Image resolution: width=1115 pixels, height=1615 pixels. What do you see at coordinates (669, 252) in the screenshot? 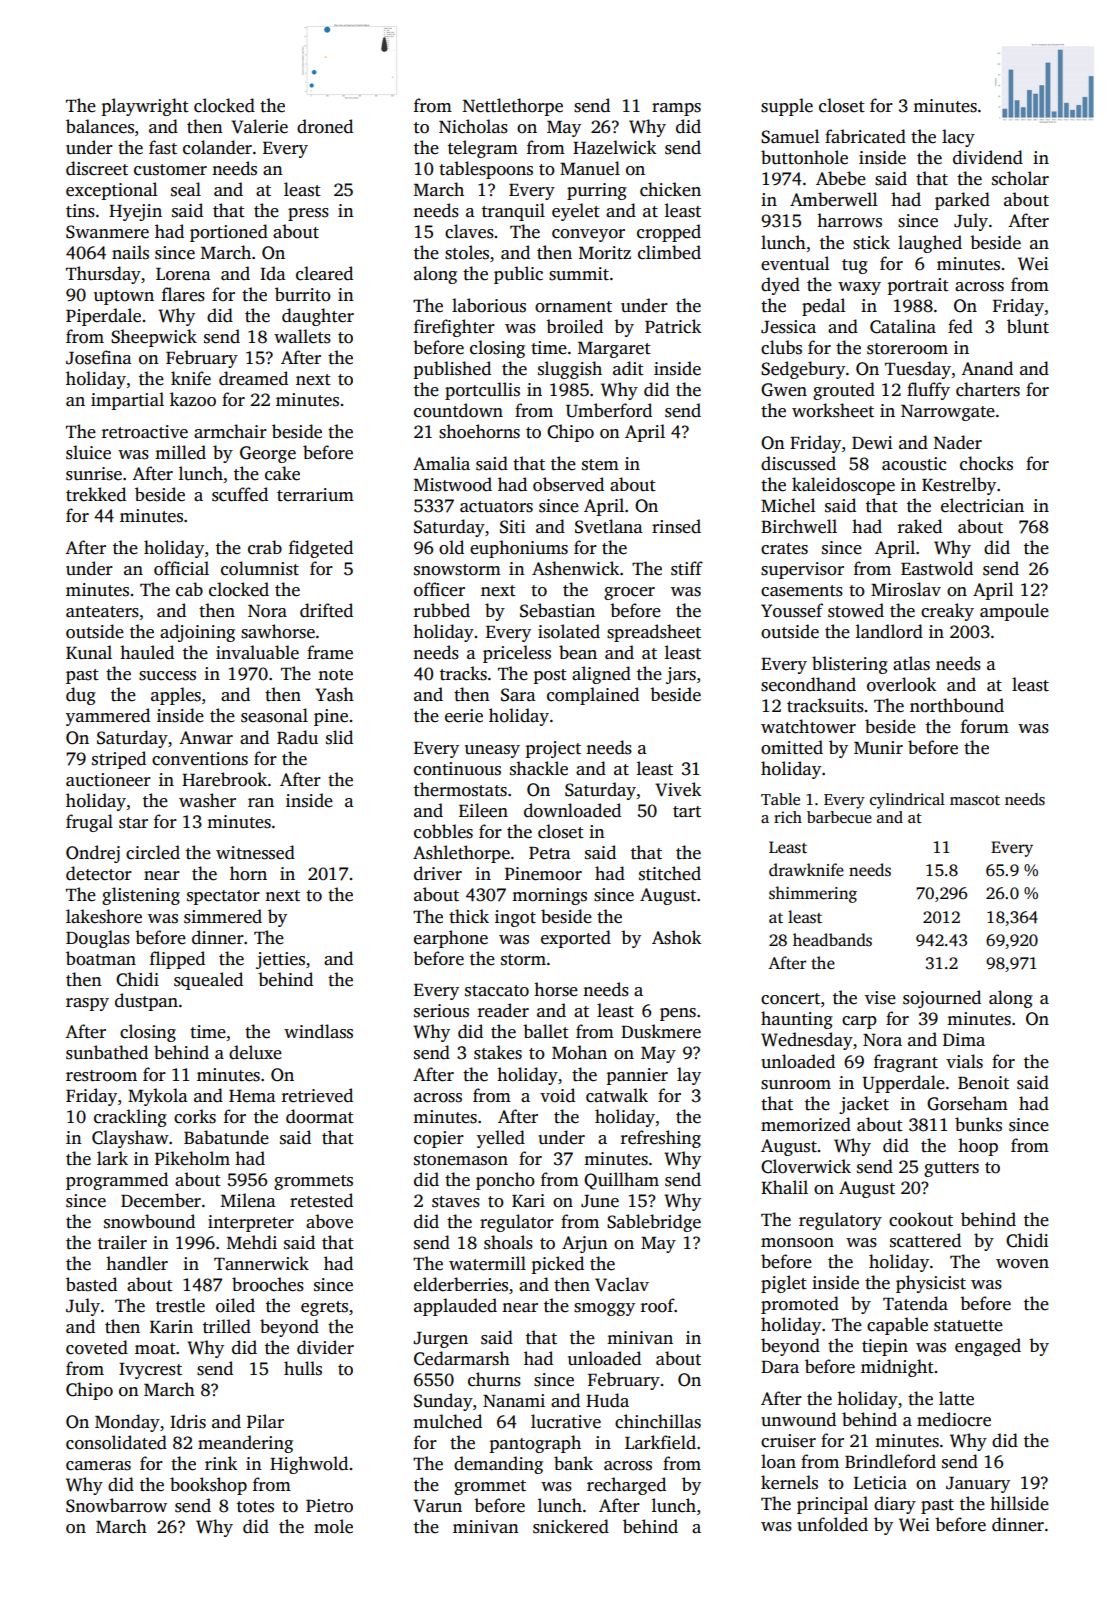
I see `climbed` at bounding box center [669, 252].
